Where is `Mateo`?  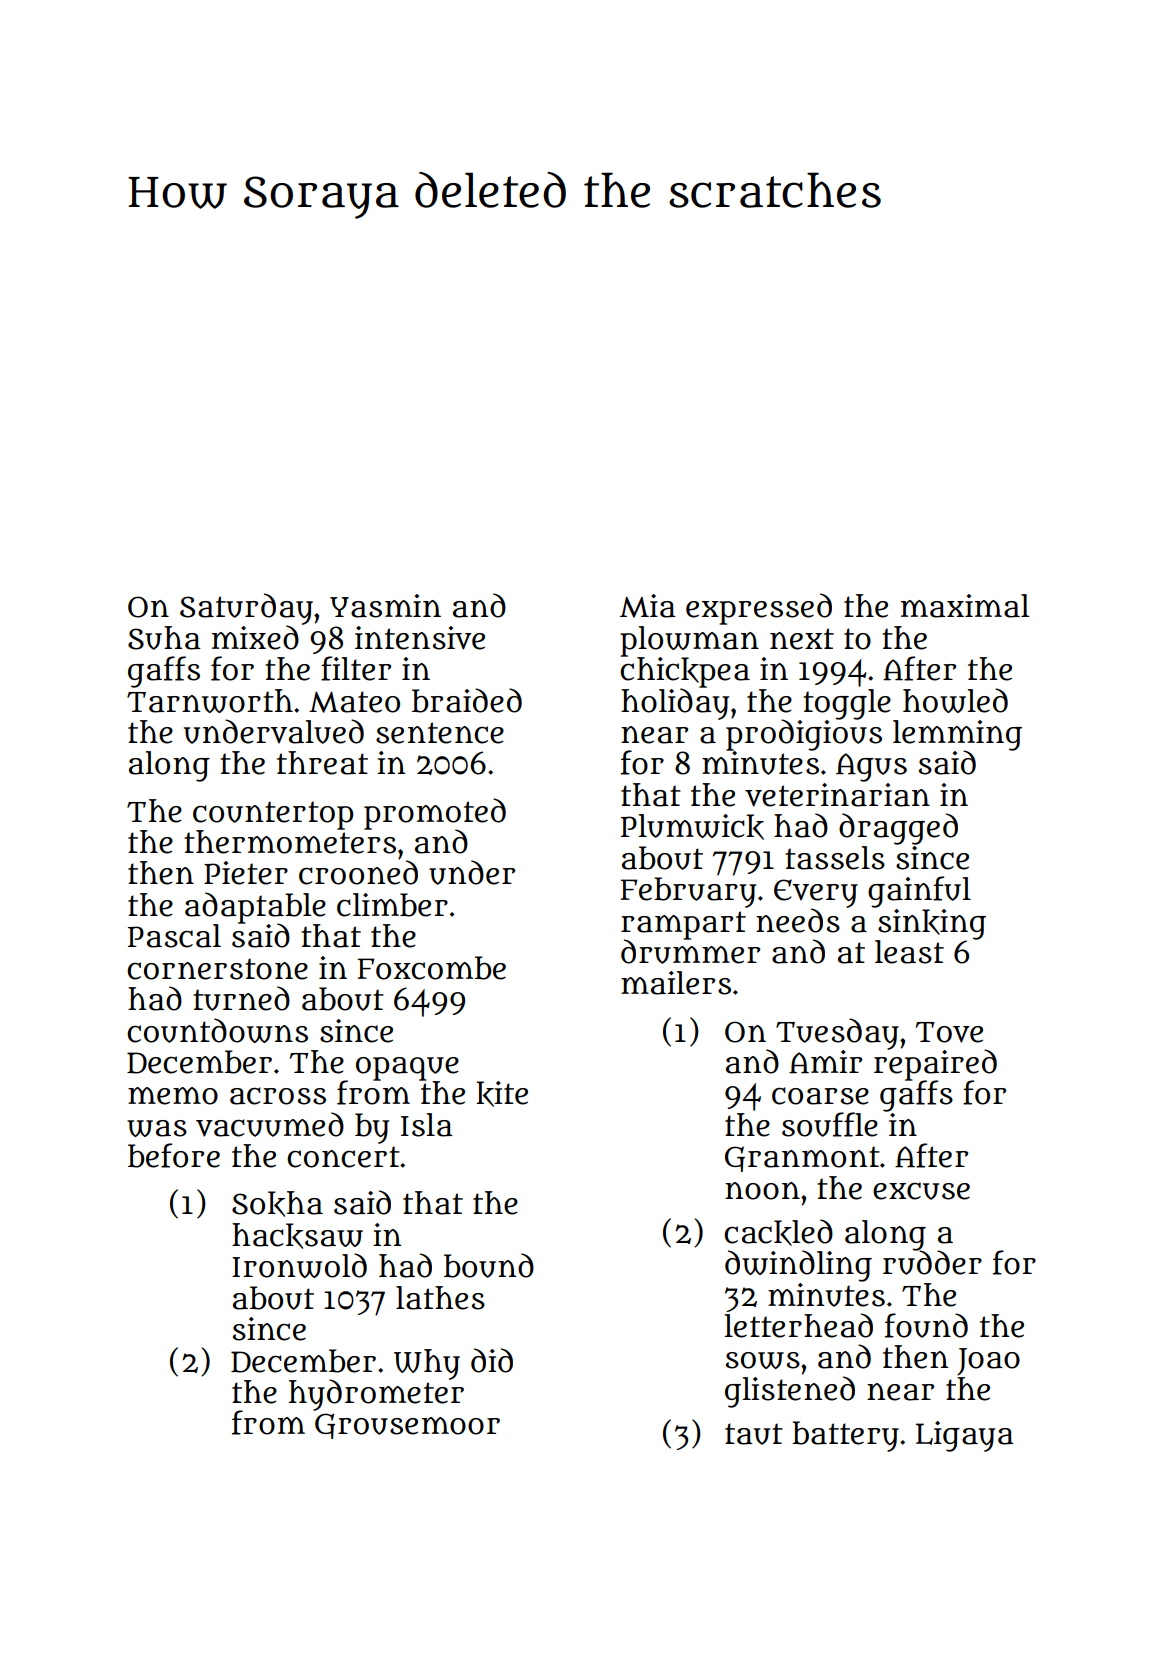 Mateo is located at coordinates (354, 702).
